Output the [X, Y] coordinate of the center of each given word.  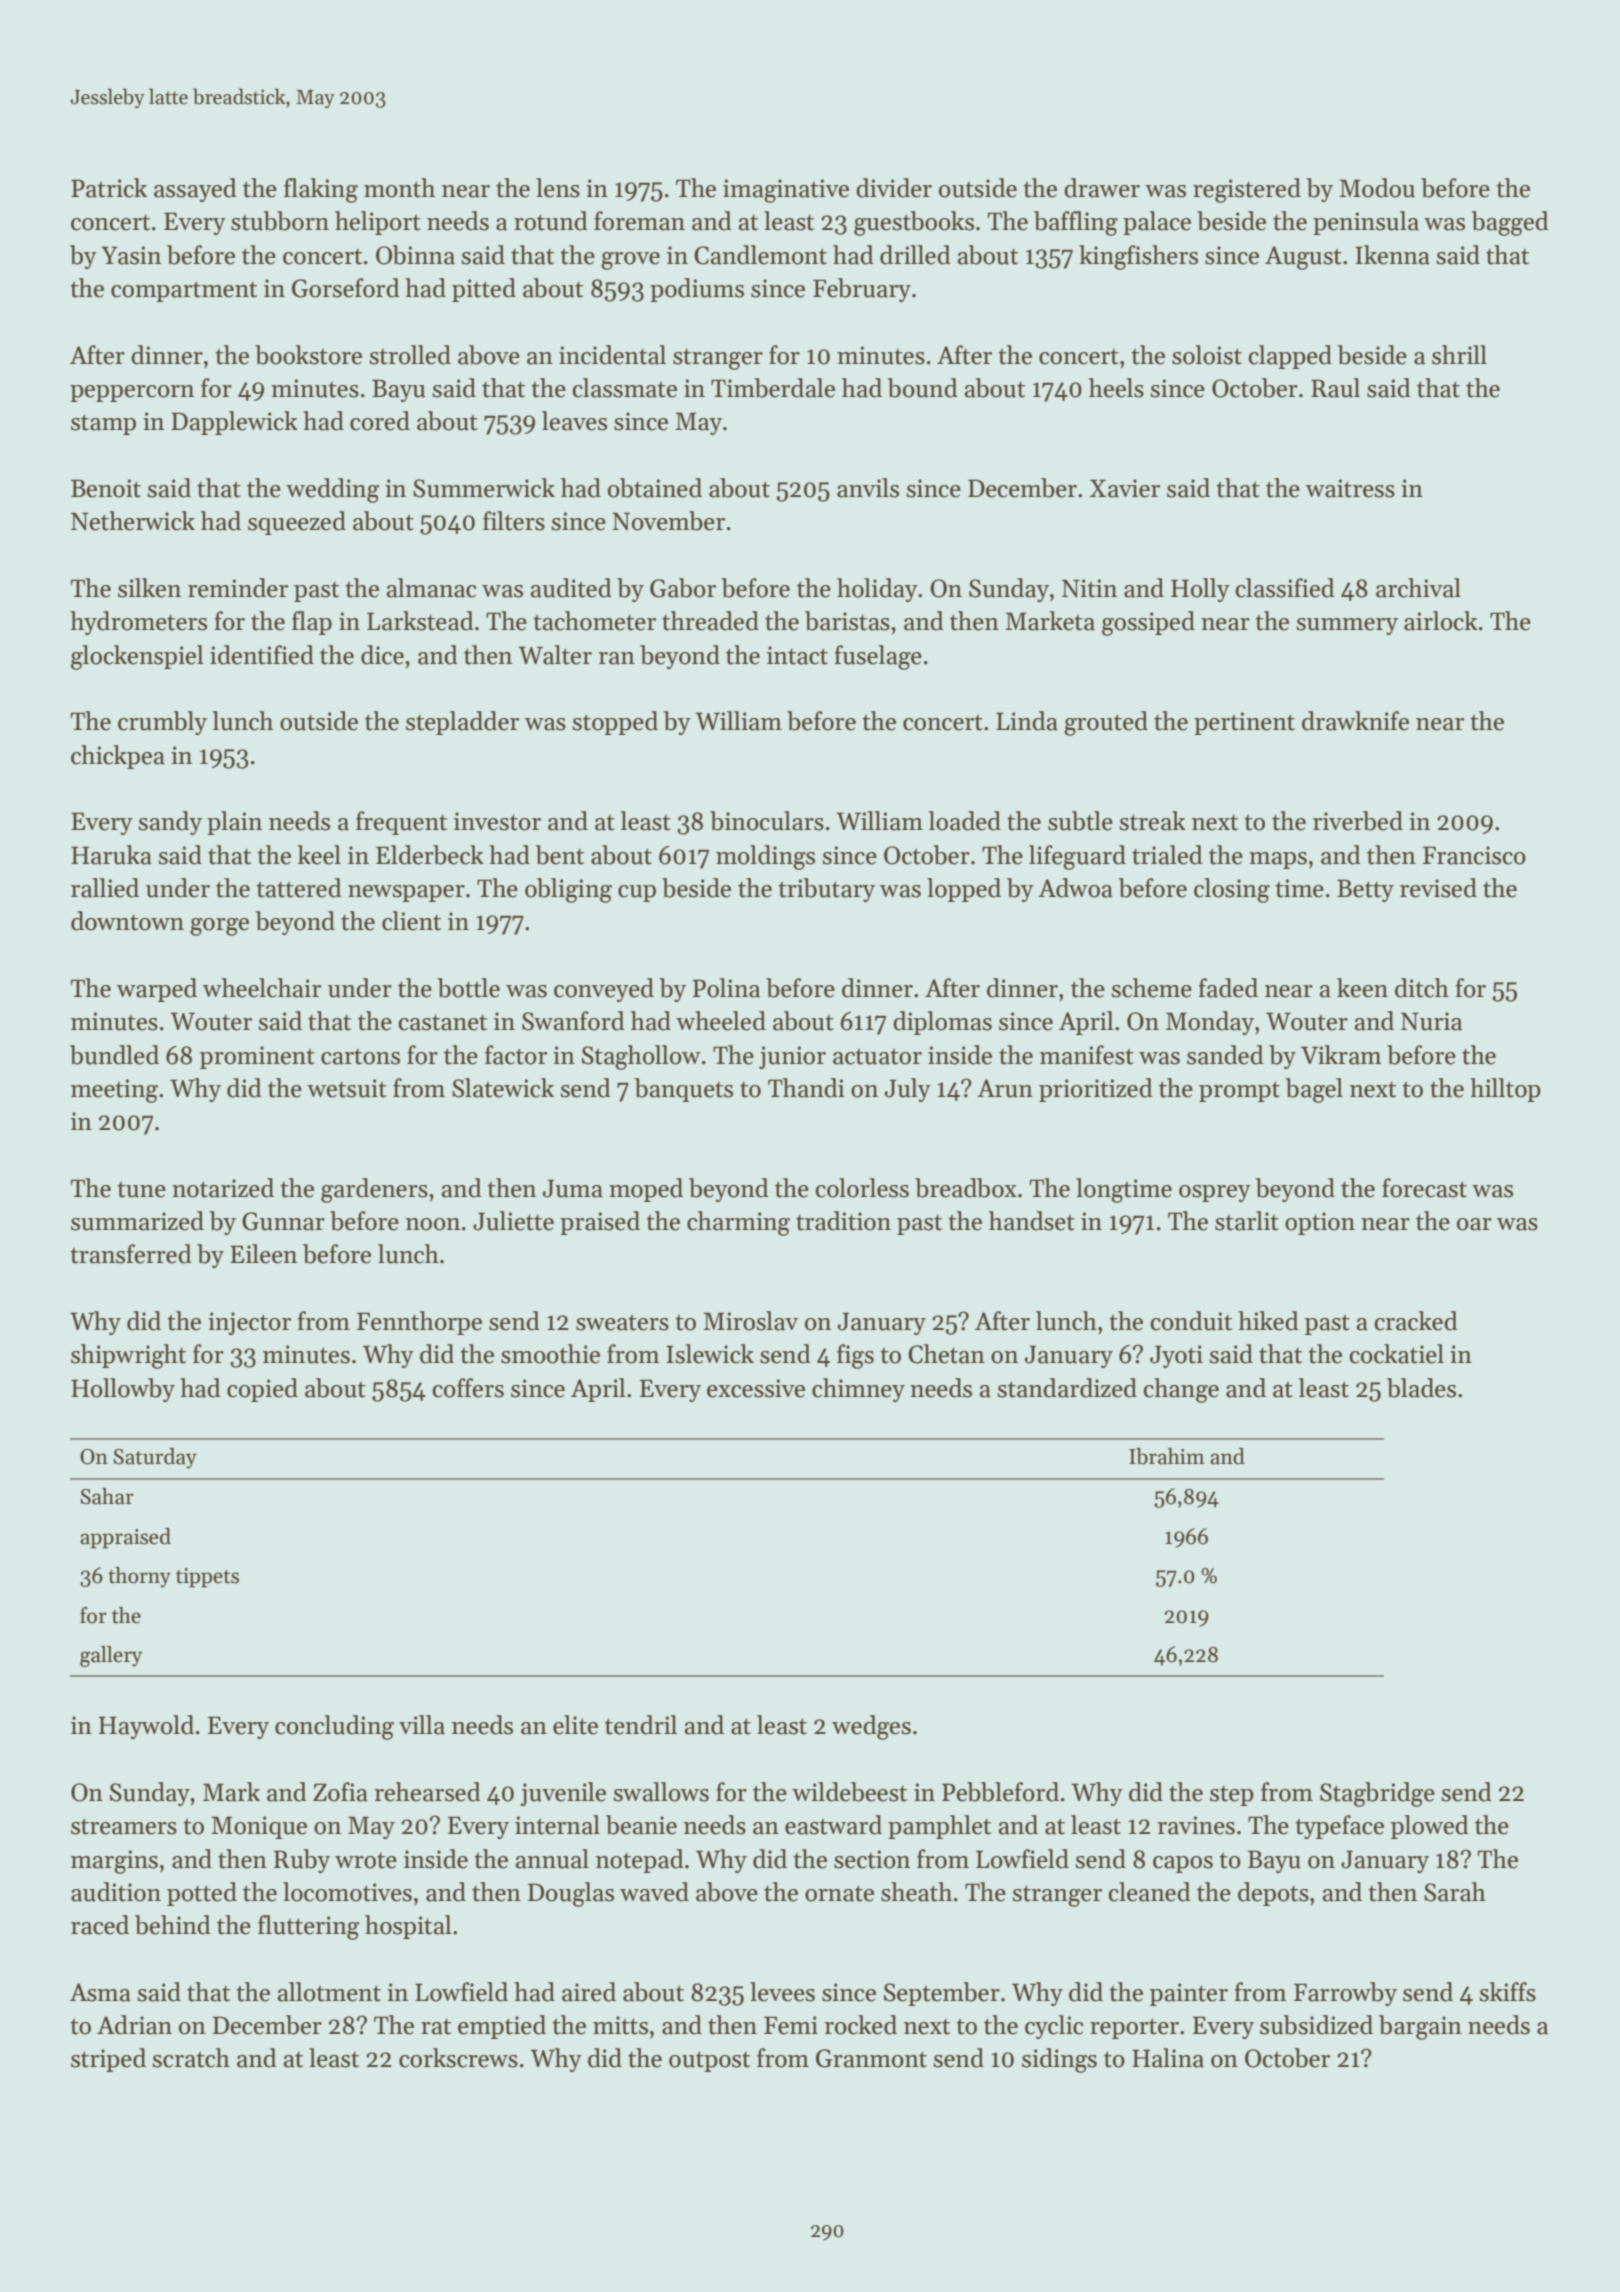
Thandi [806, 1088]
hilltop [1505, 1090]
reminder [238, 588]
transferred [131, 1254]
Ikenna [1392, 255]
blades [1421, 1388]
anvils [868, 488]
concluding [334, 1727]
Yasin [131, 255]
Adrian [134, 2025]
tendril [641, 1725]
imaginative [786, 191]
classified [1285, 588]
